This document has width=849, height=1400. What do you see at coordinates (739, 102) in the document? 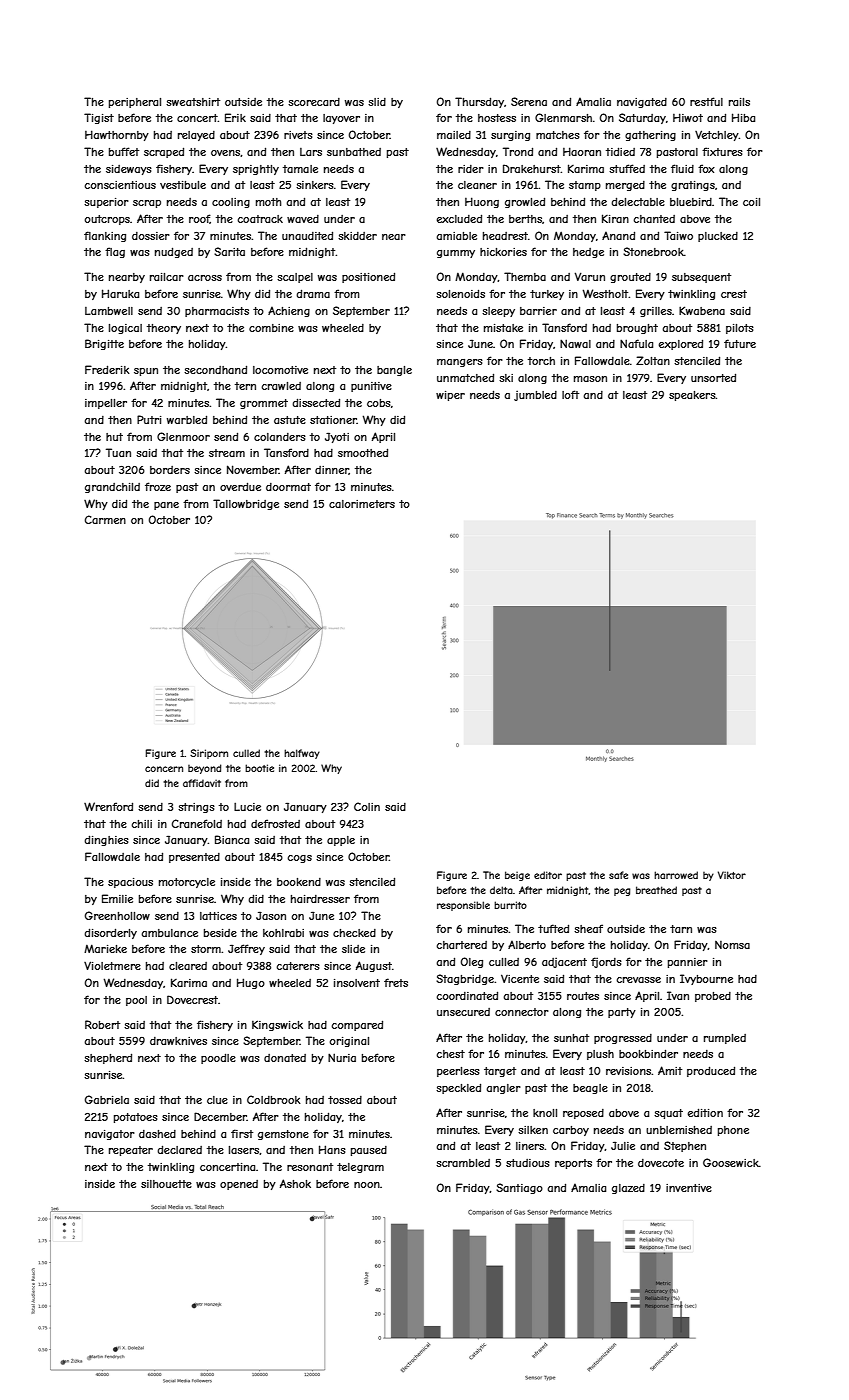
I see `rails` at bounding box center [739, 102].
